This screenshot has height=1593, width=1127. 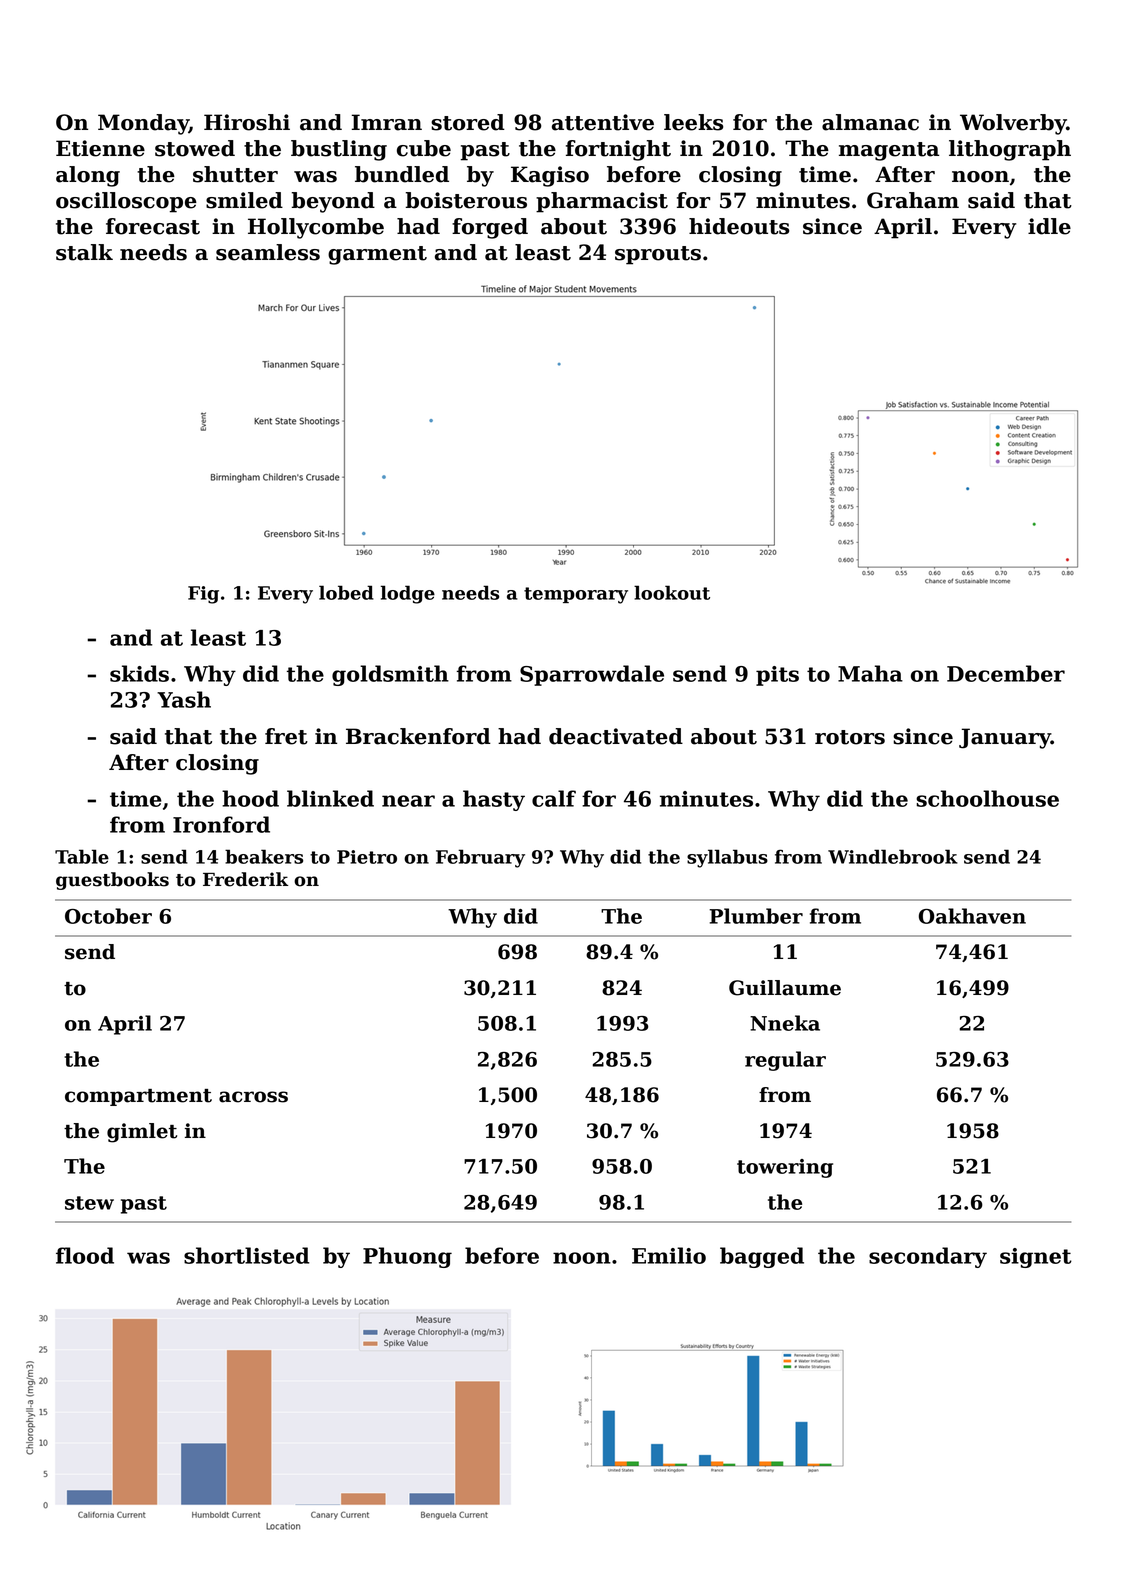 What do you see at coordinates (387, 122) in the screenshot?
I see `Imran` at bounding box center [387, 122].
